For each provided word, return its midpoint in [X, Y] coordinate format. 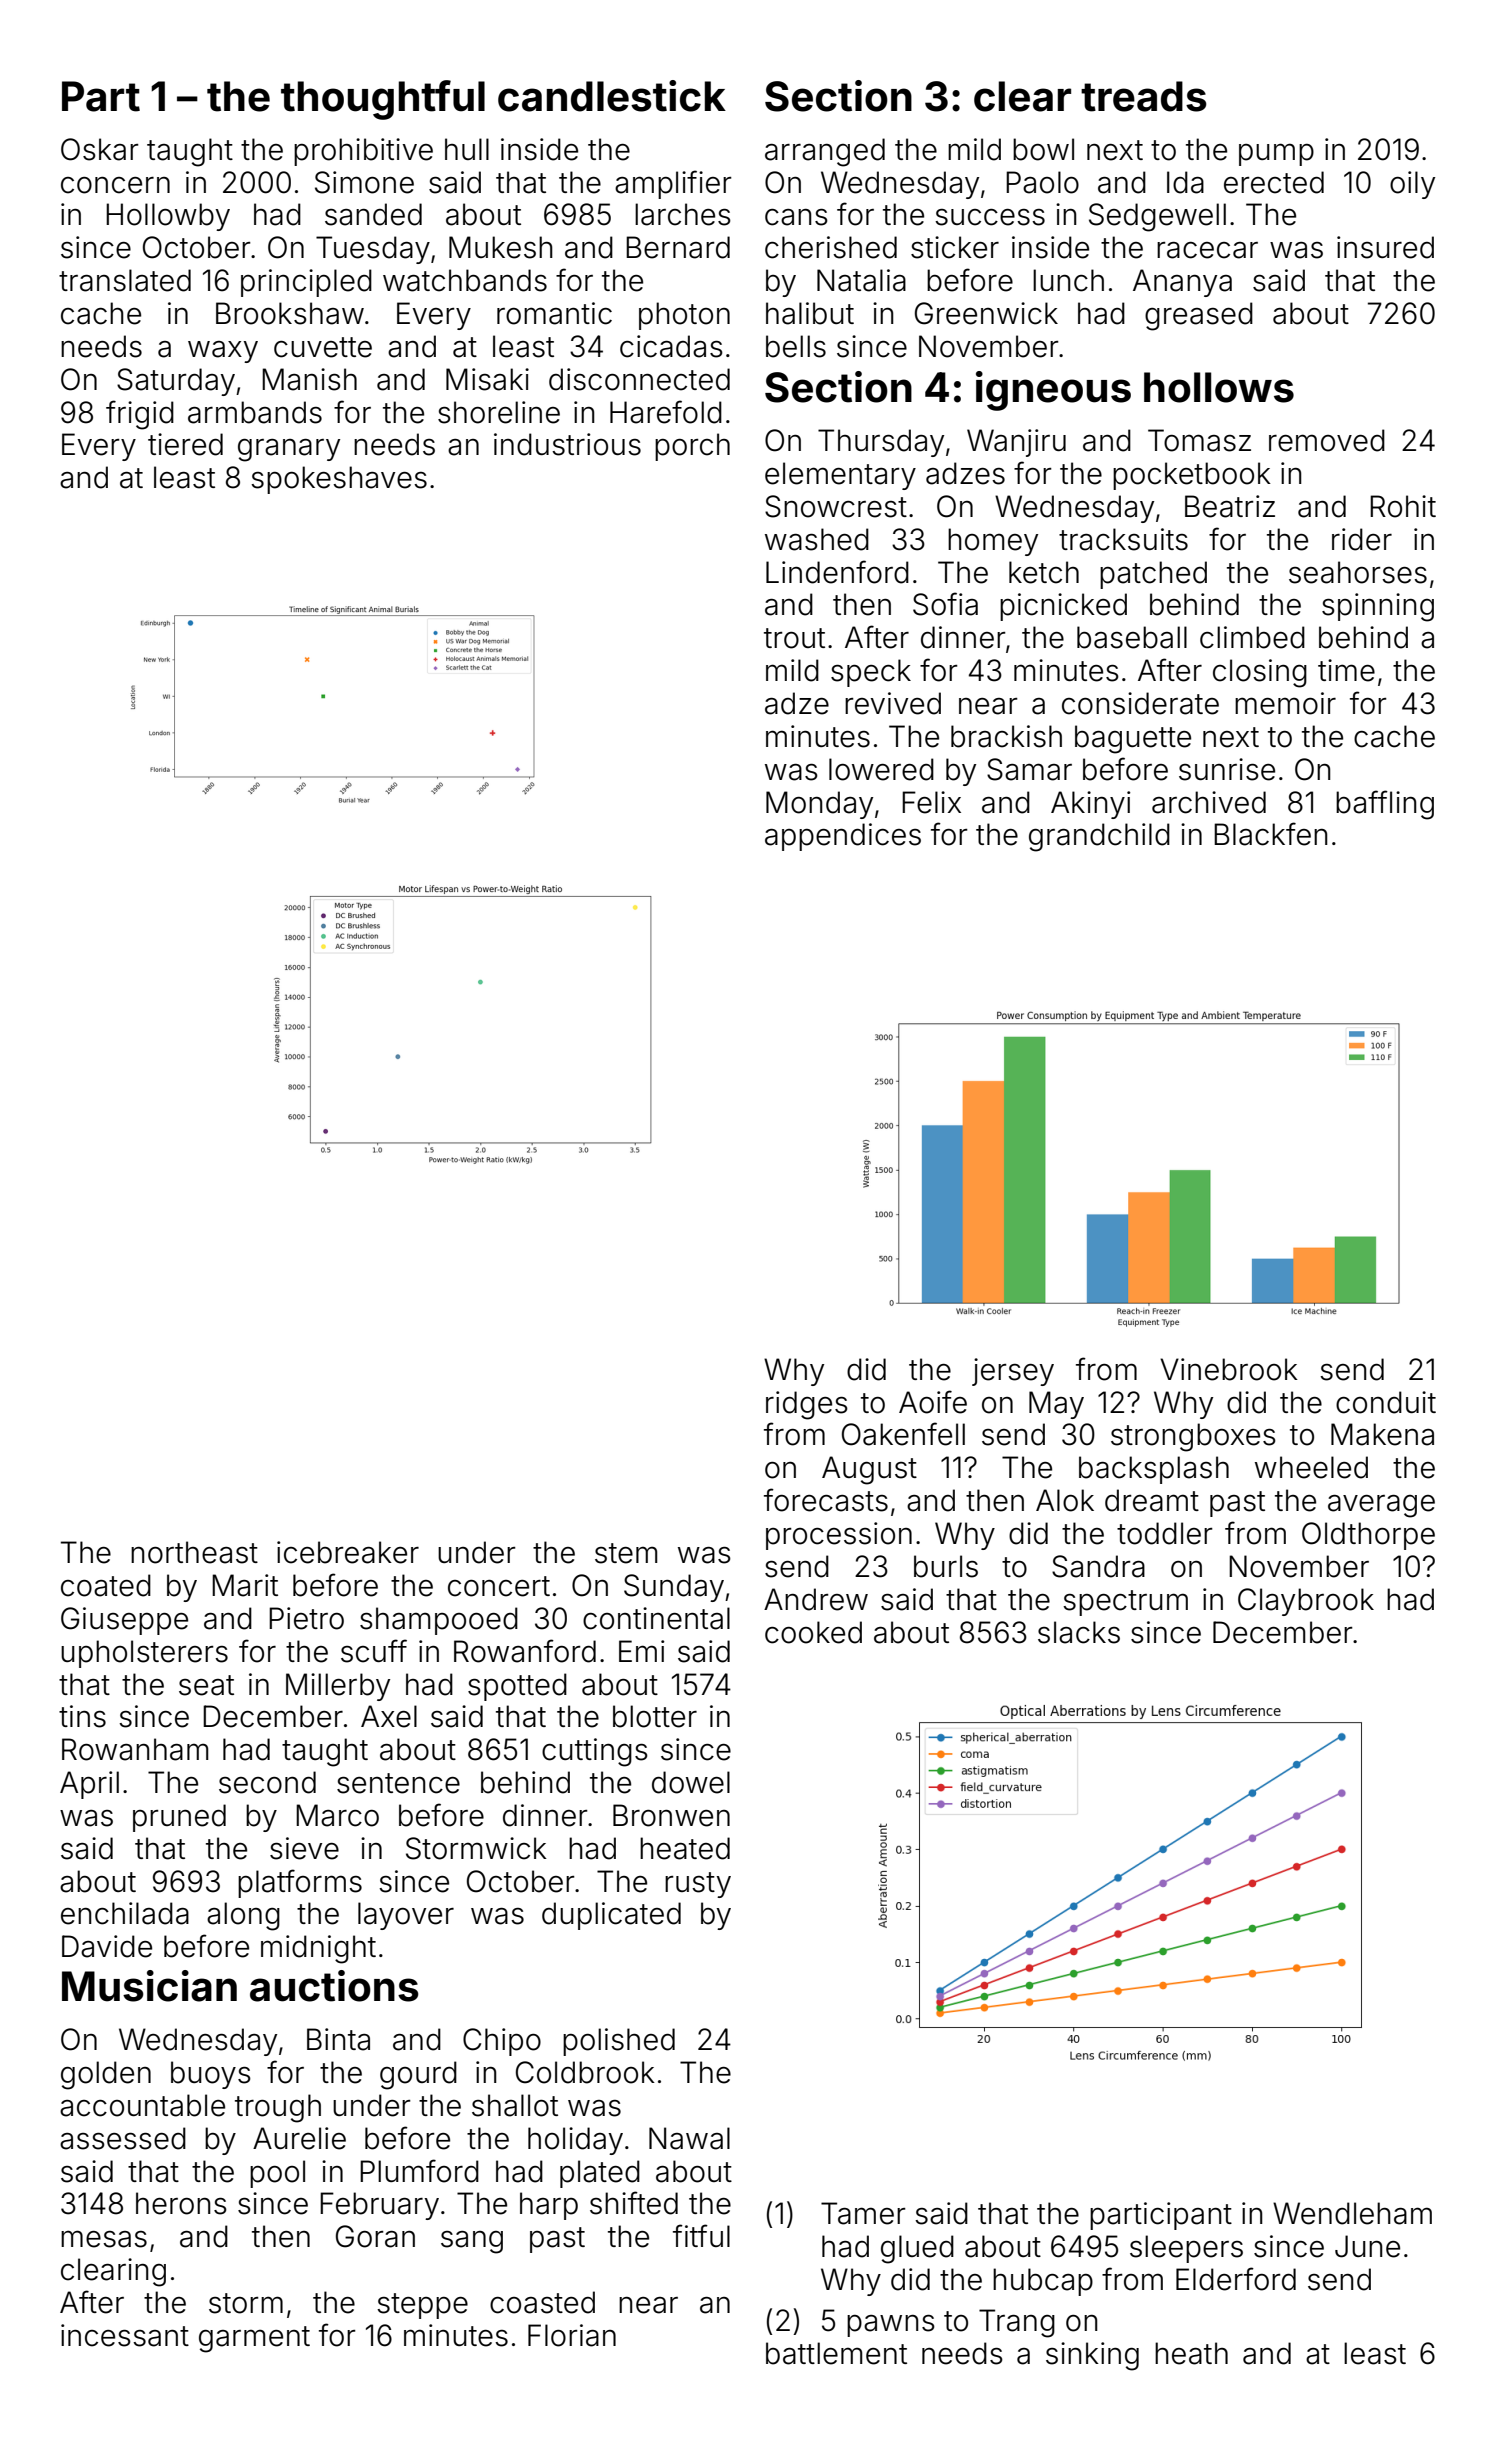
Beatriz [1230, 506]
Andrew [816, 1599]
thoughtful [383, 100]
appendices [843, 837]
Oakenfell [903, 1434]
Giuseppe [124, 1621]
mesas [104, 2239]
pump [1276, 154]
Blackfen [1270, 834]
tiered [185, 444]
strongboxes [1193, 1437]
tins [82, 1716]
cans [796, 217]
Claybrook [1306, 1602]
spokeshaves [339, 480]
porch [692, 447]
